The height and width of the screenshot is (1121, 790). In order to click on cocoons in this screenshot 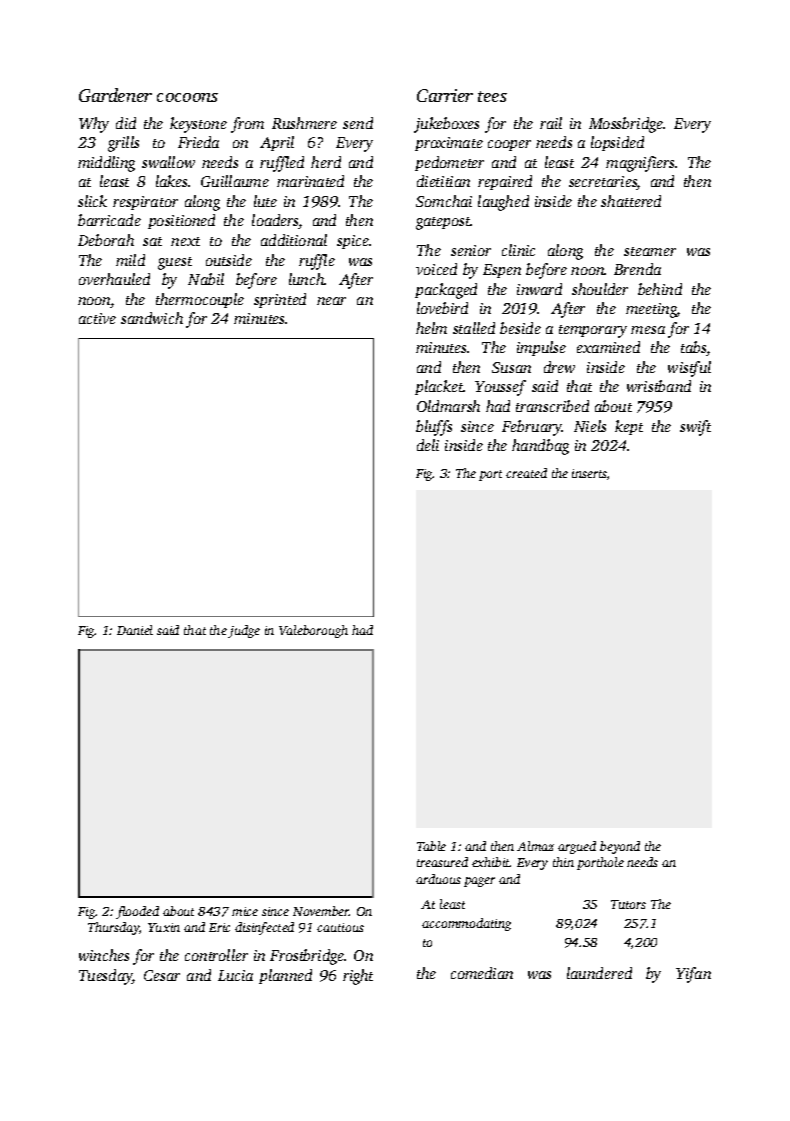, I will do `click(187, 97)`.
